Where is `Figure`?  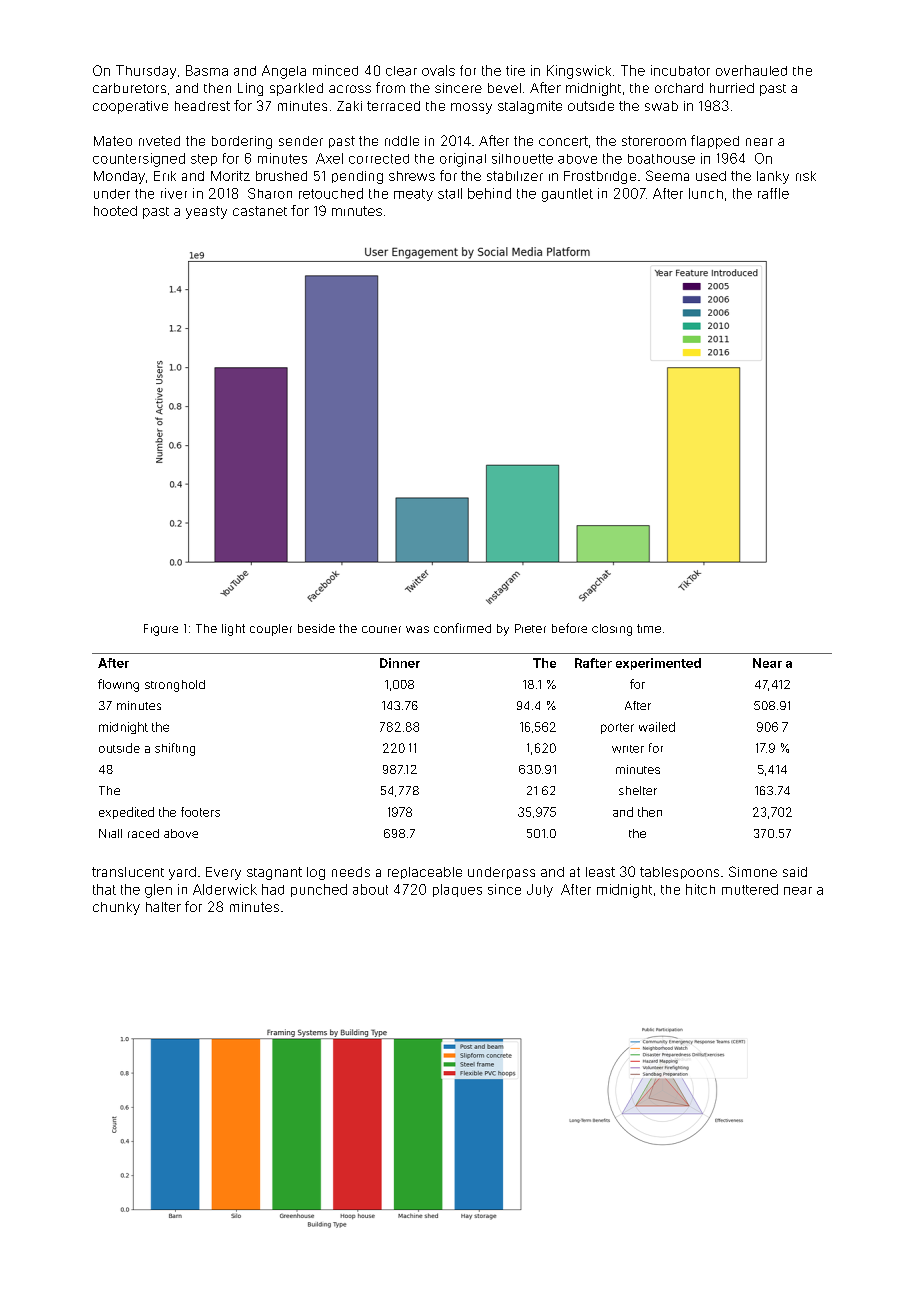
Figure is located at coordinates (161, 630).
